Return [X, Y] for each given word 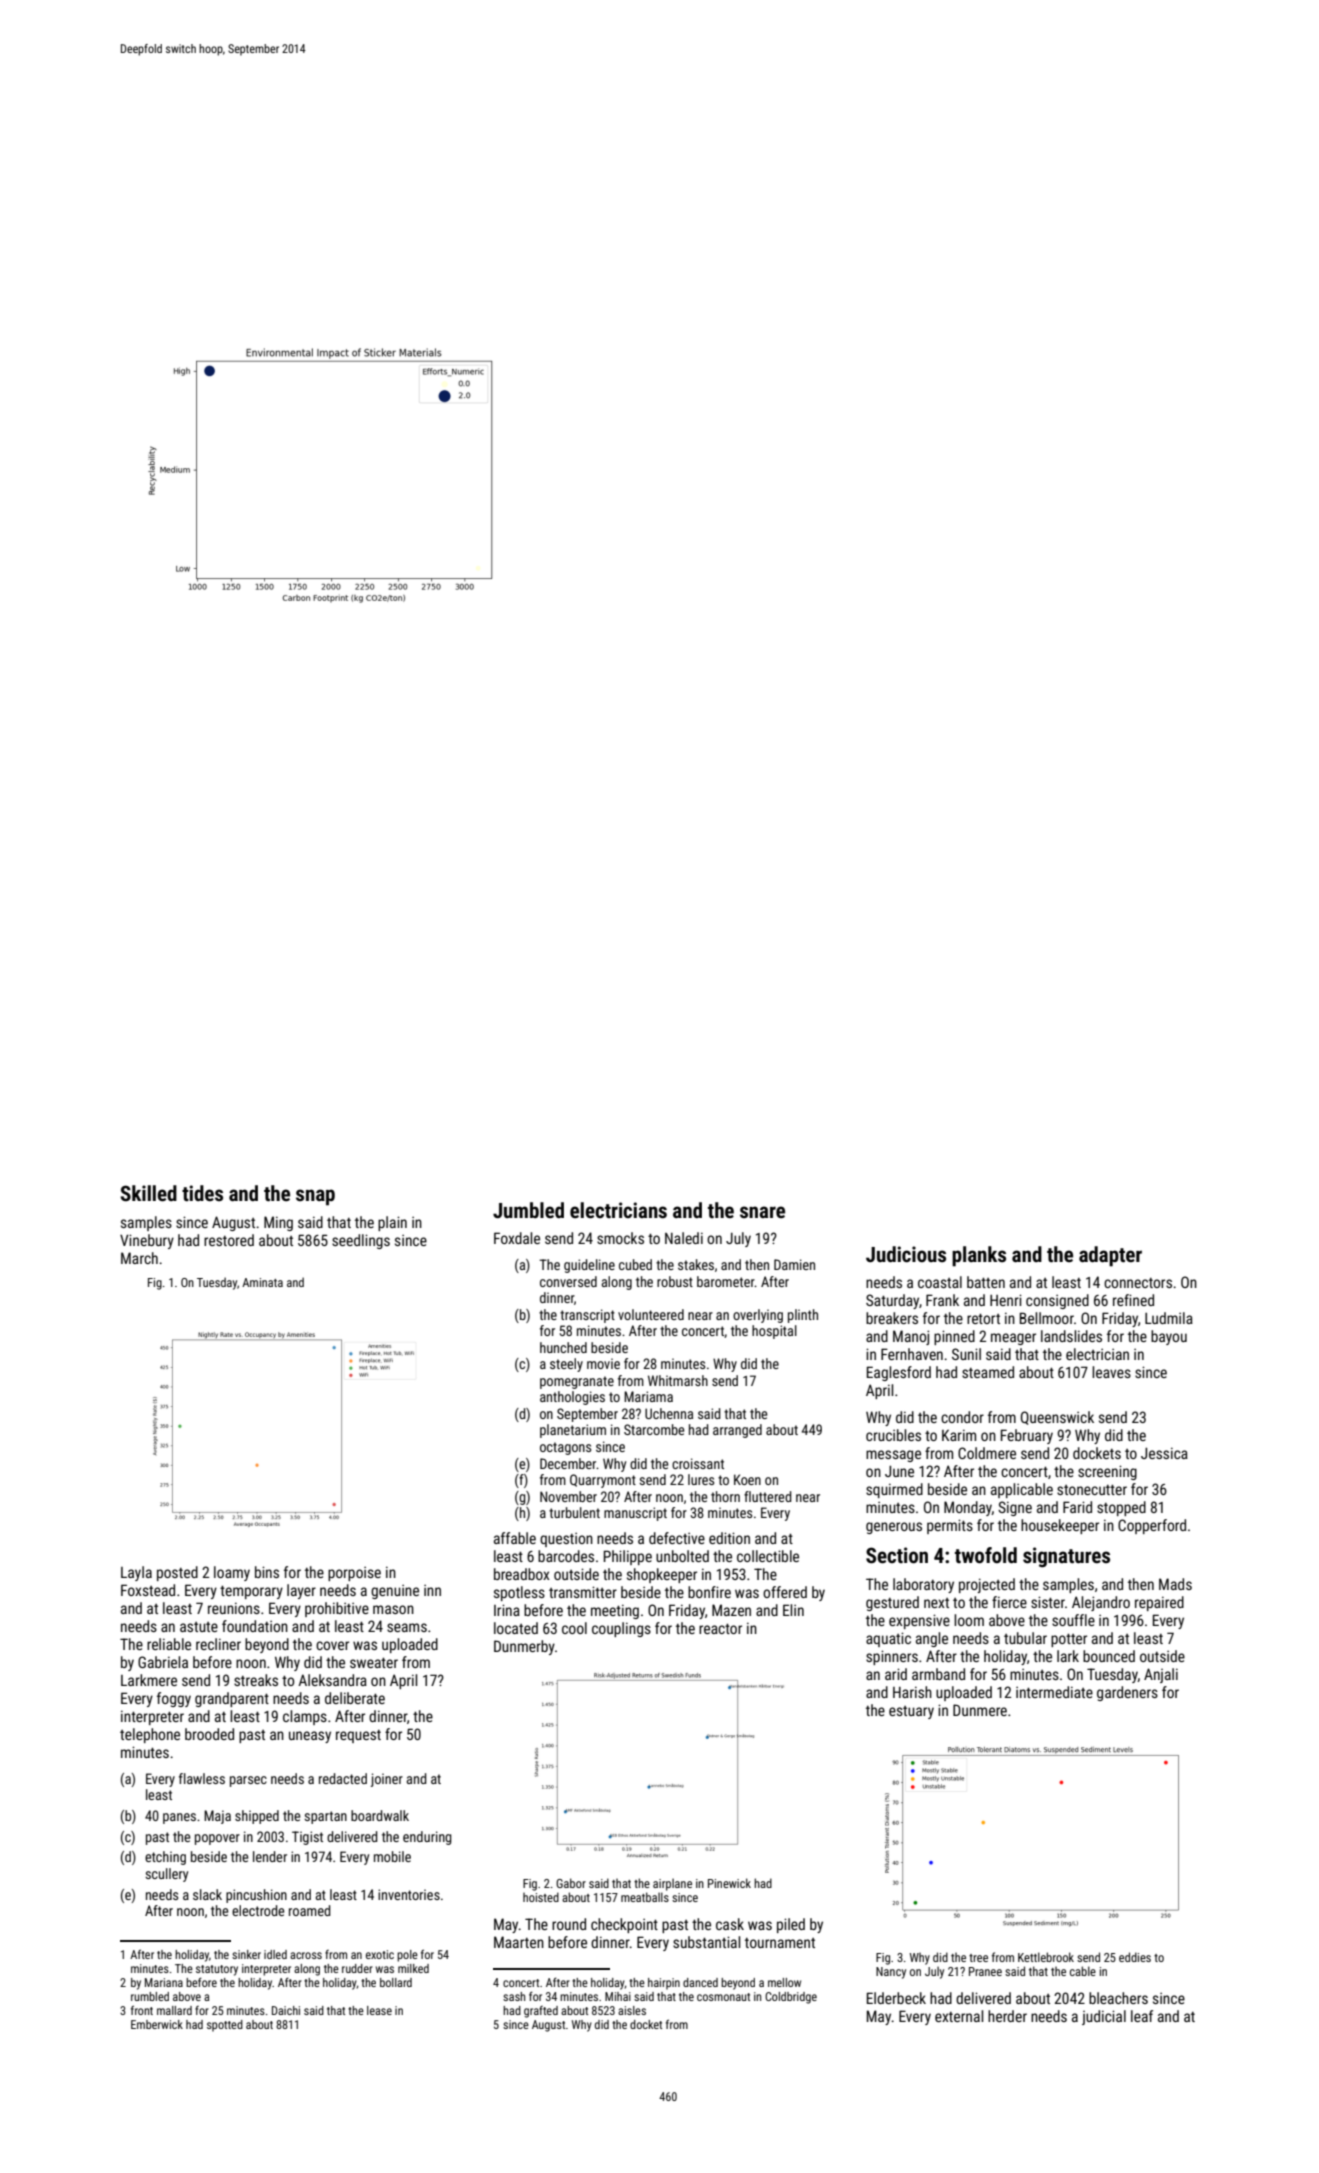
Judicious [906, 1254]
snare [762, 1212]
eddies [1135, 1957]
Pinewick [729, 1883]
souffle [1073, 1620]
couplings [621, 1629]
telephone [150, 1735]
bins [267, 1572]
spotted [225, 2026]
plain [392, 1223]
